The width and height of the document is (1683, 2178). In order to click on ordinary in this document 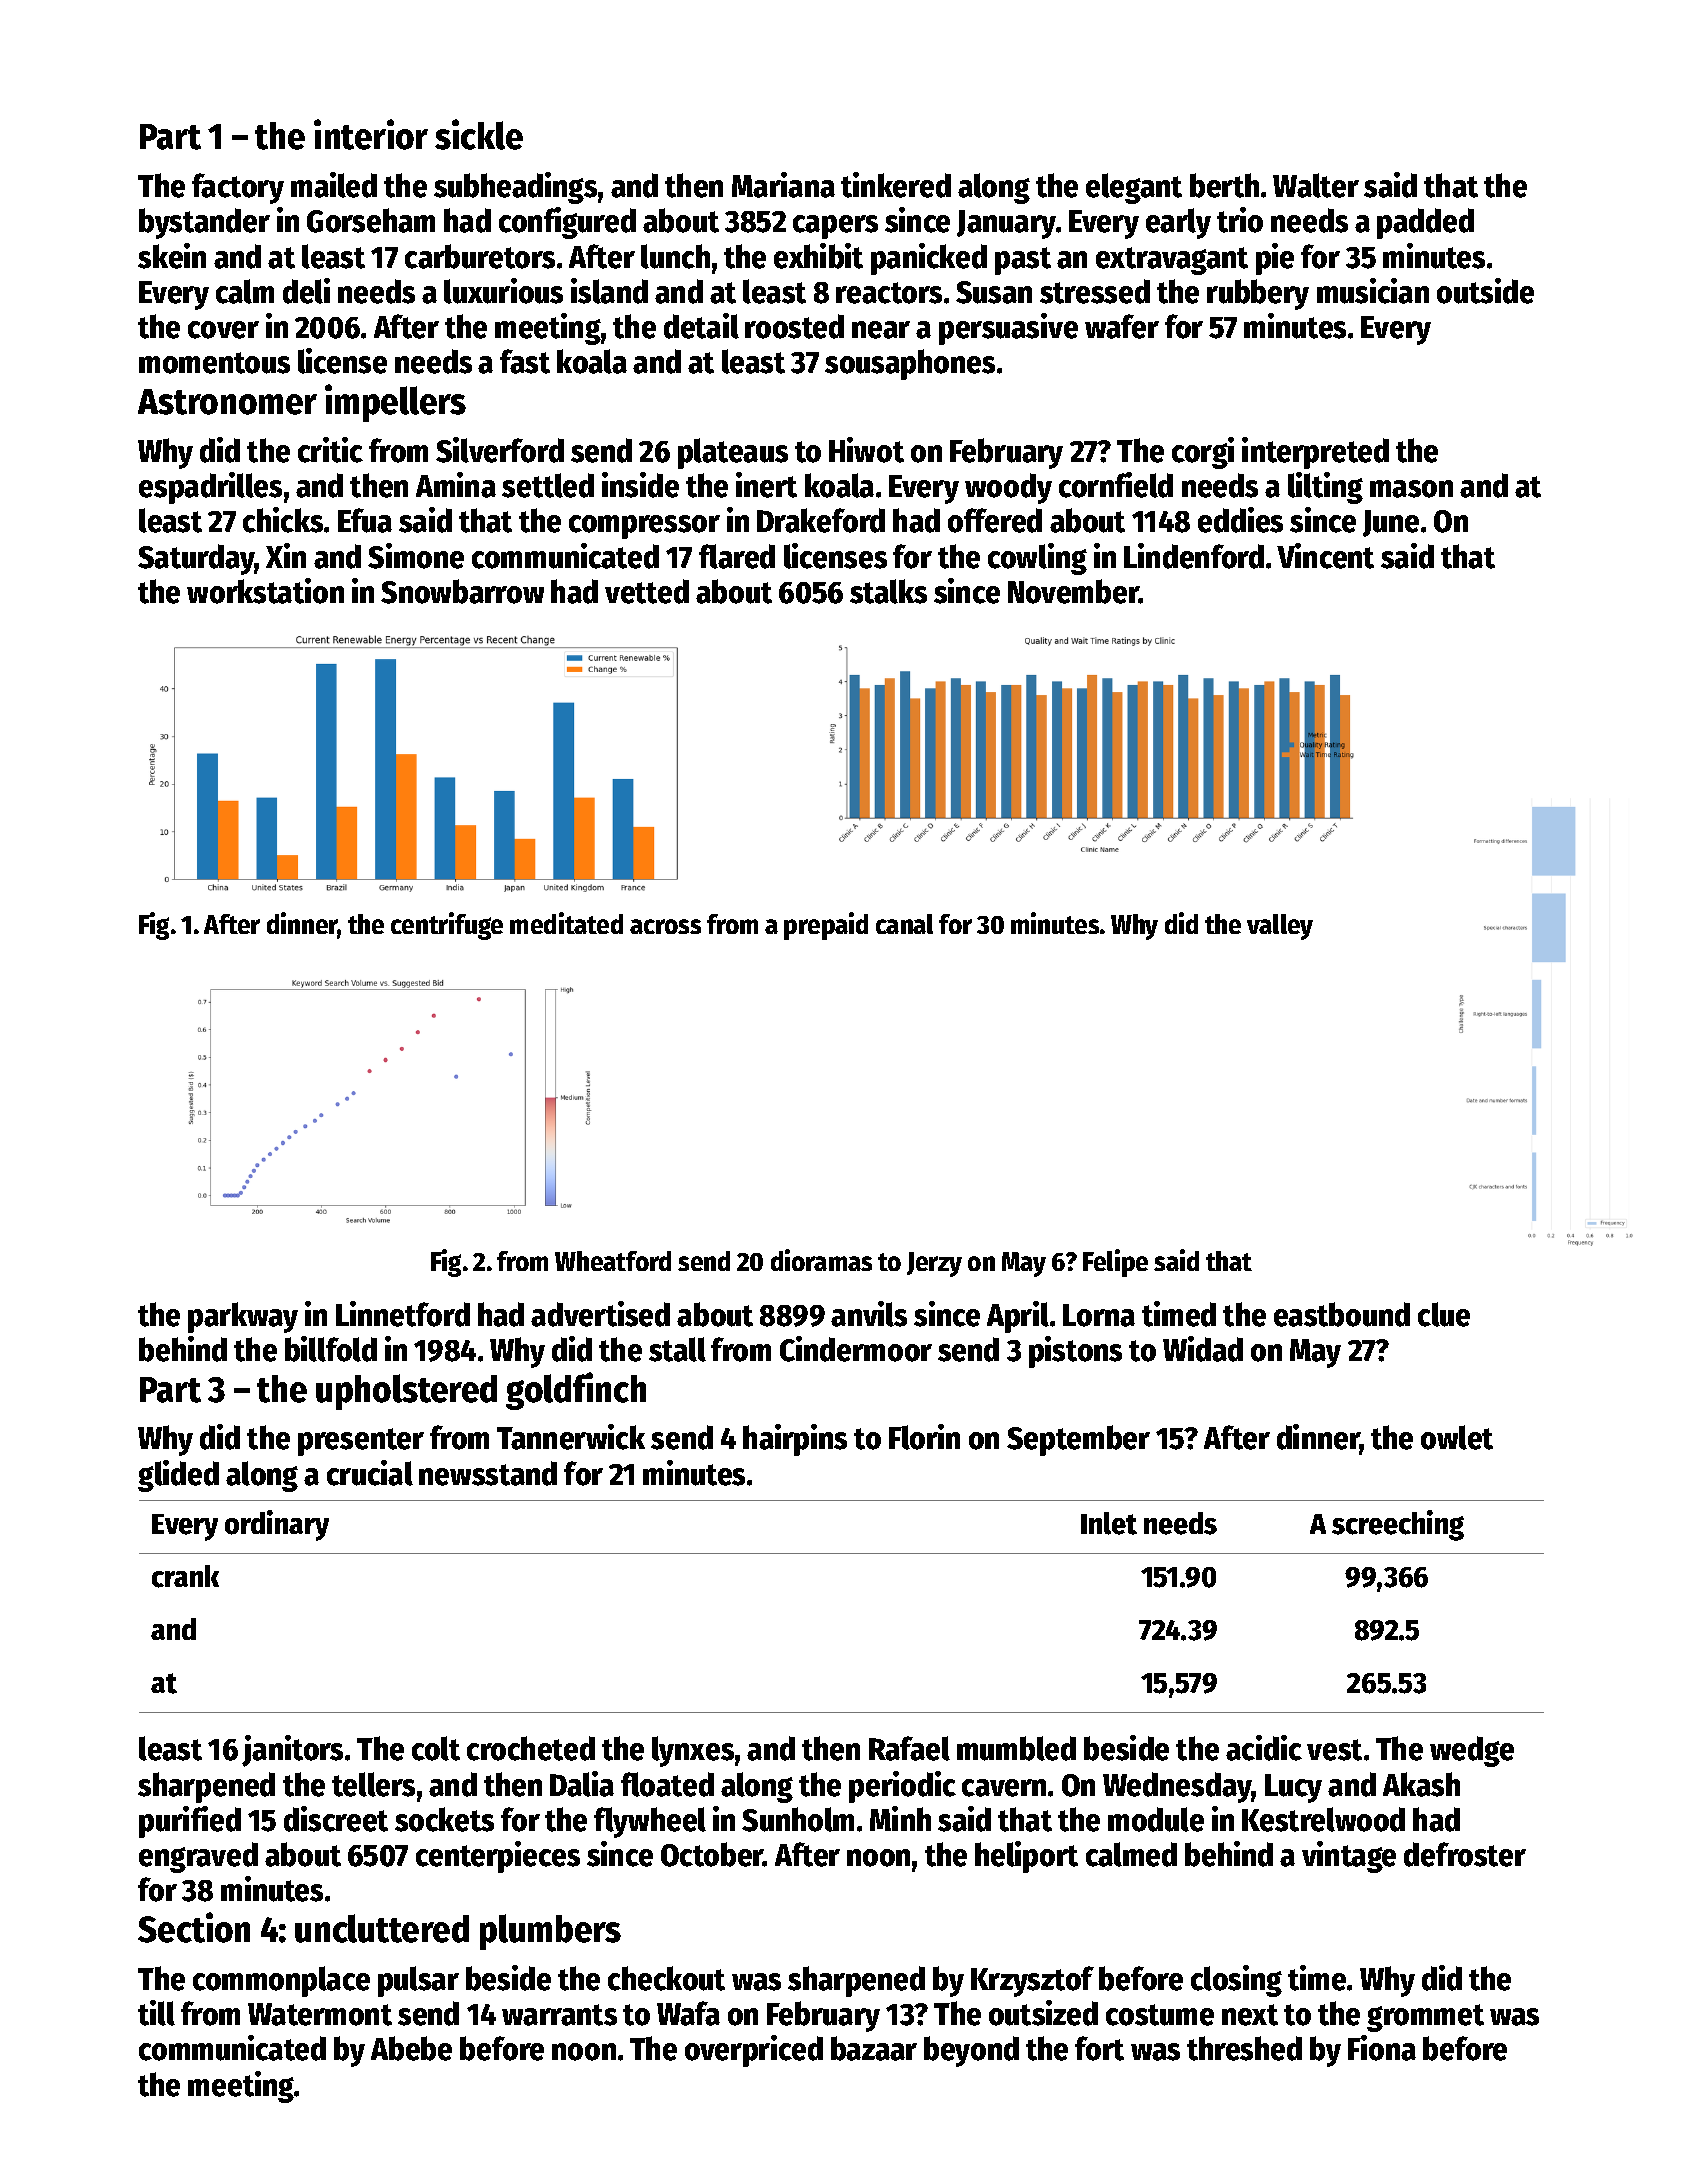, I will do `click(277, 1525)`.
